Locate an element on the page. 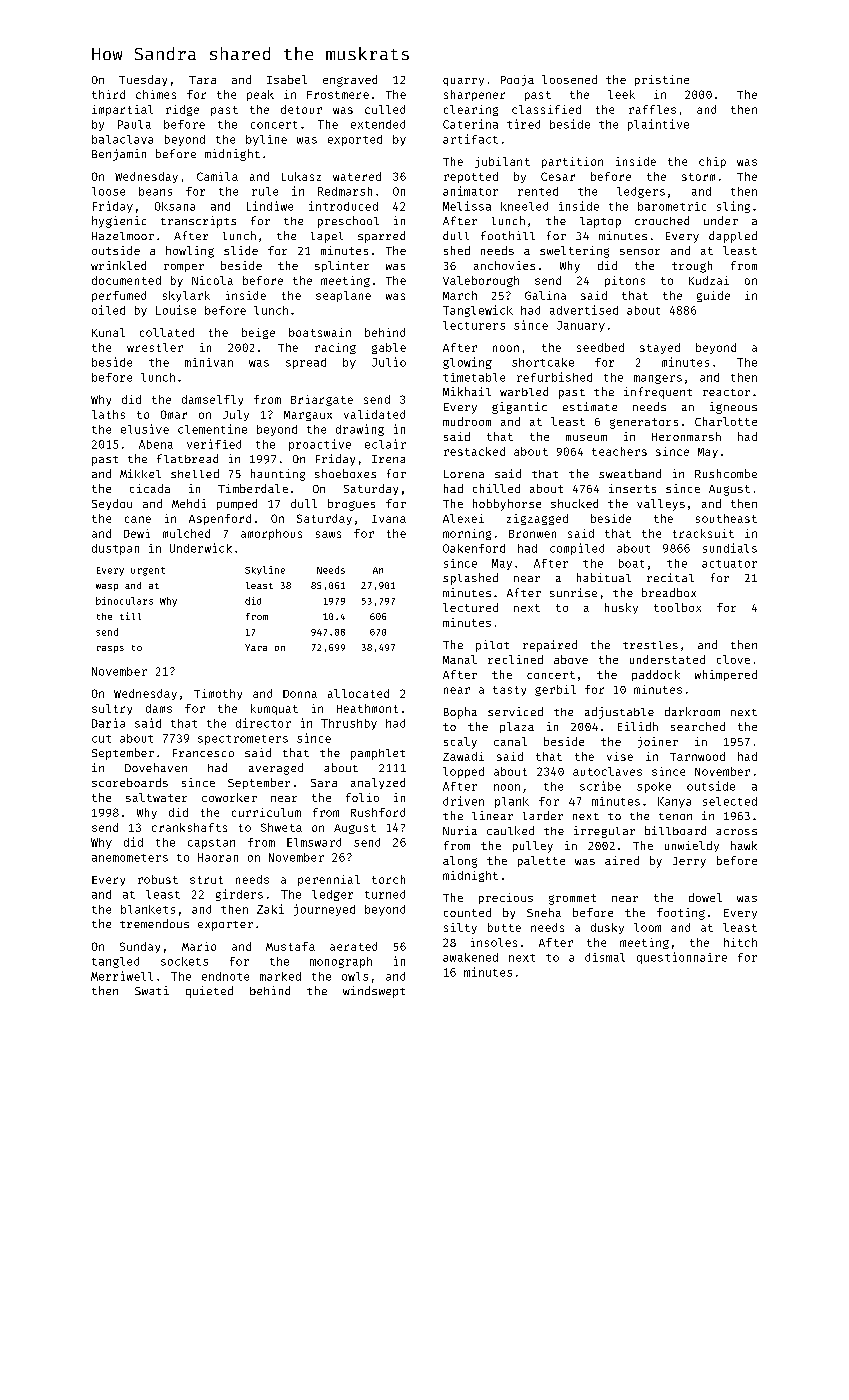  pristine is located at coordinates (662, 80).
